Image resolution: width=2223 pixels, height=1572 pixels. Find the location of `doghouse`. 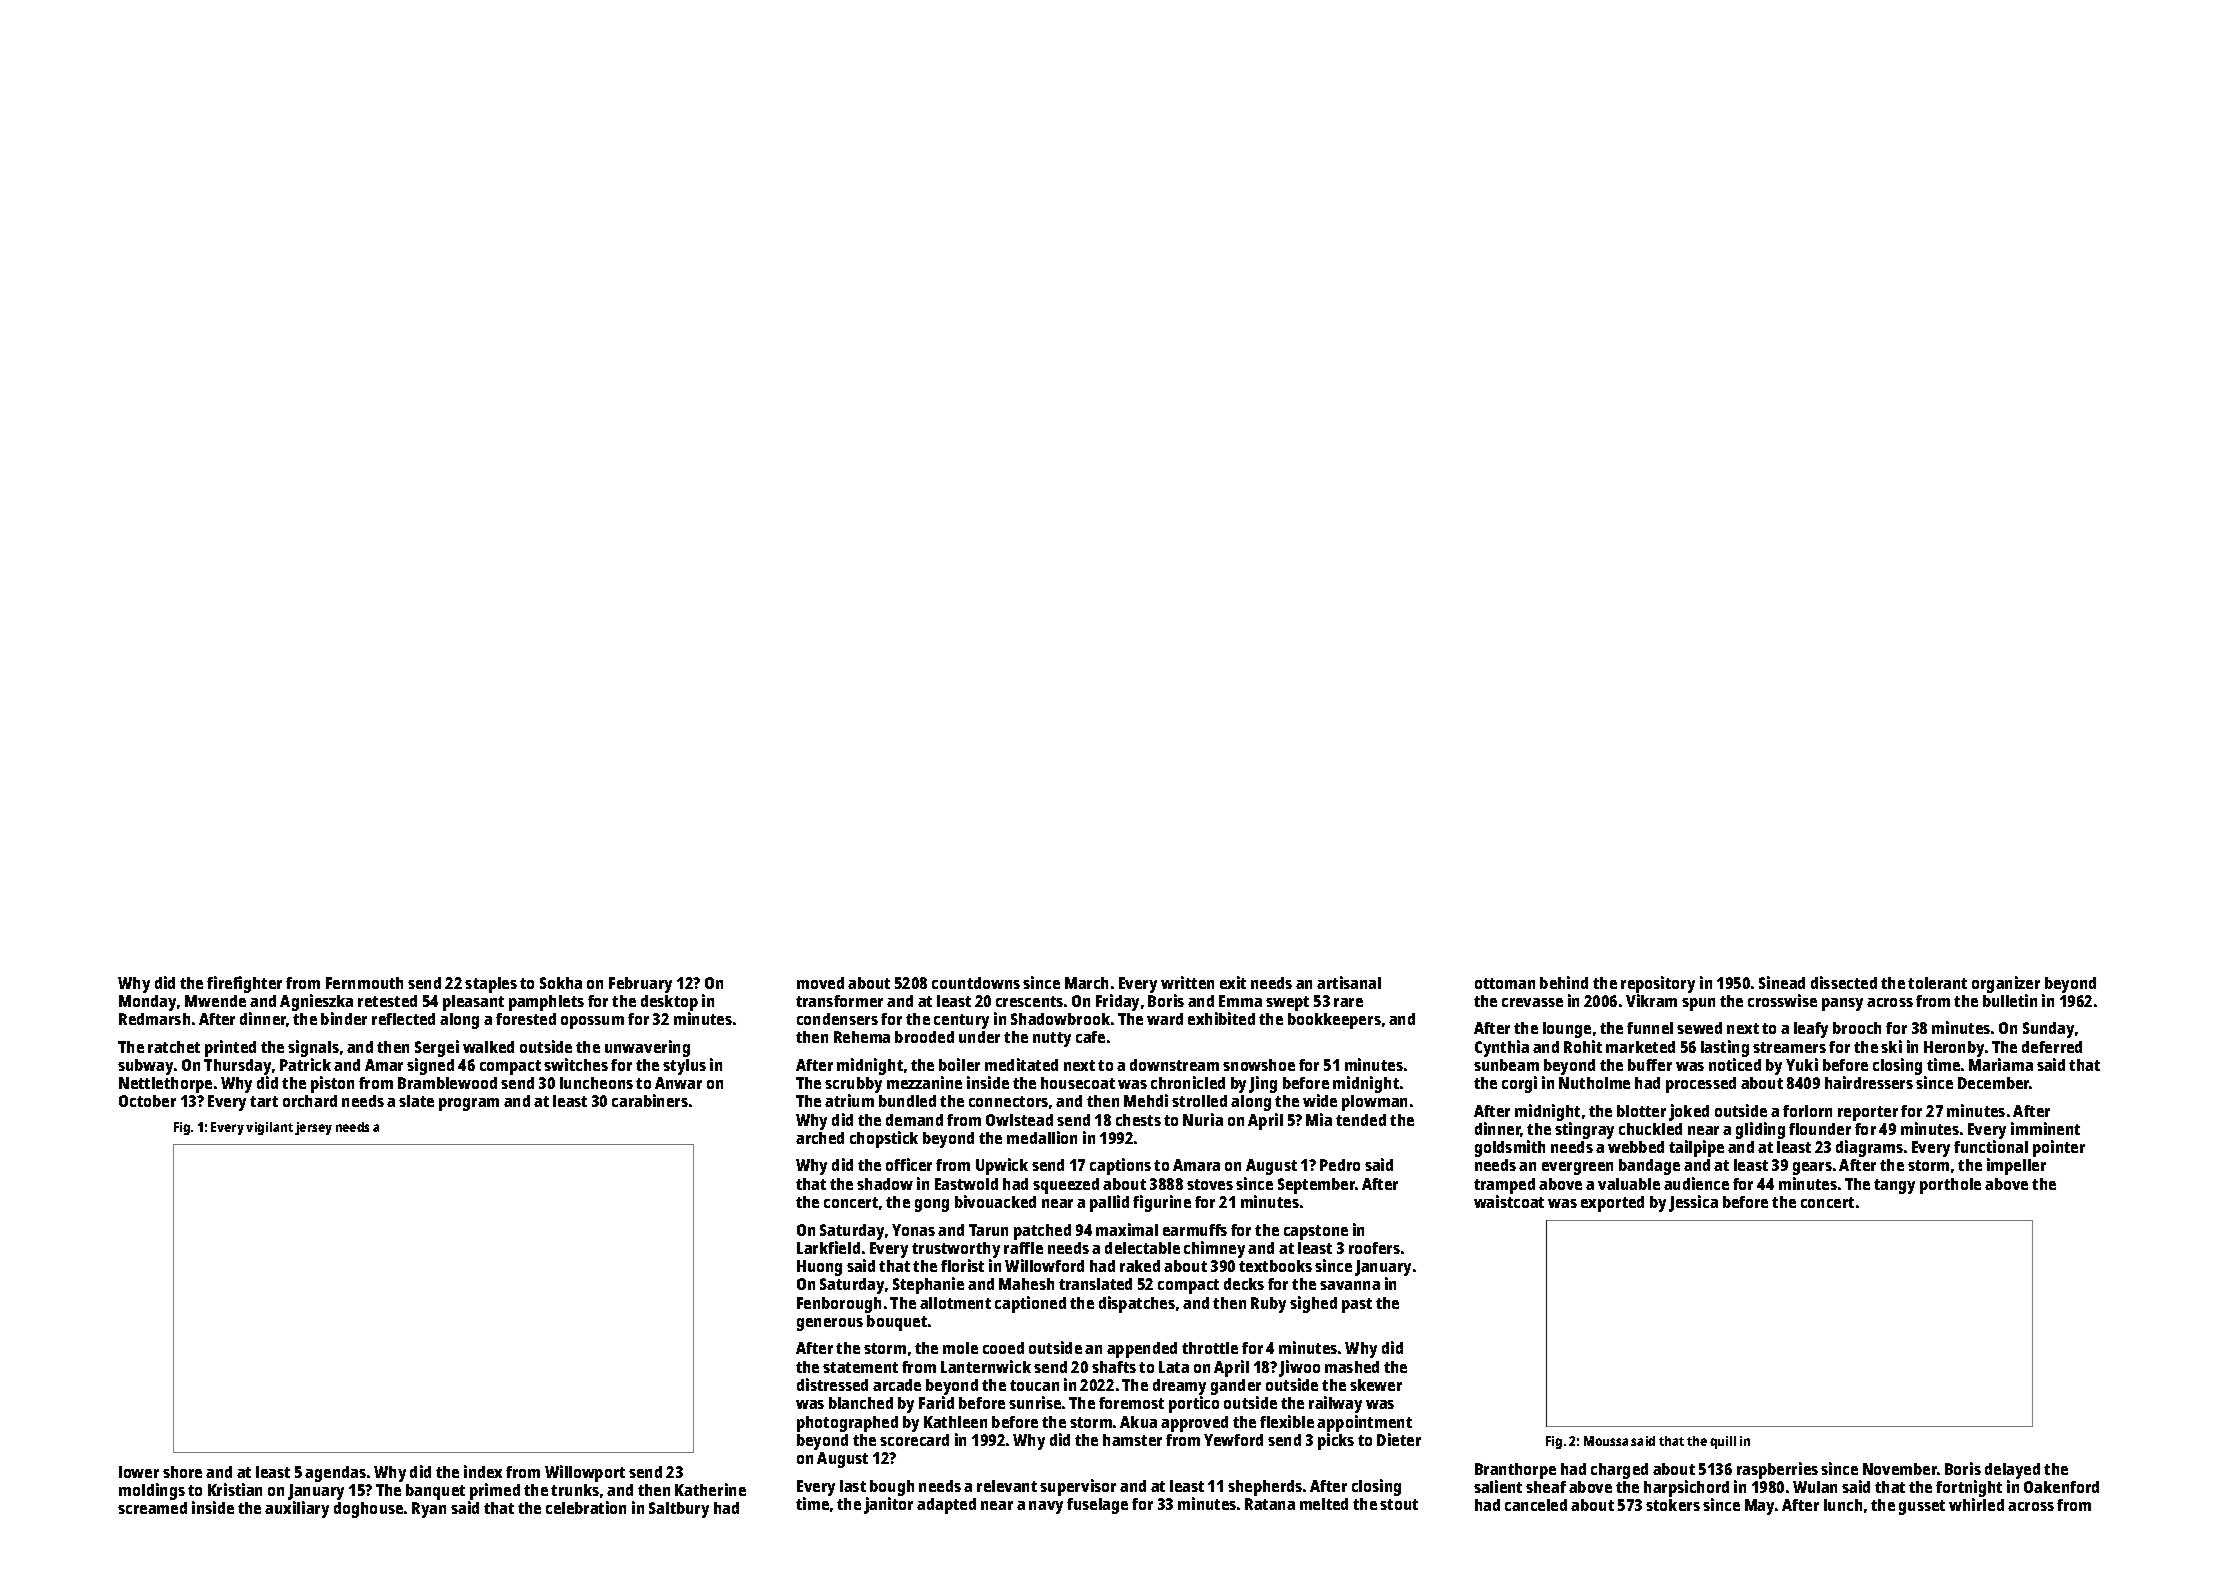

doghouse is located at coordinates (368, 1510).
